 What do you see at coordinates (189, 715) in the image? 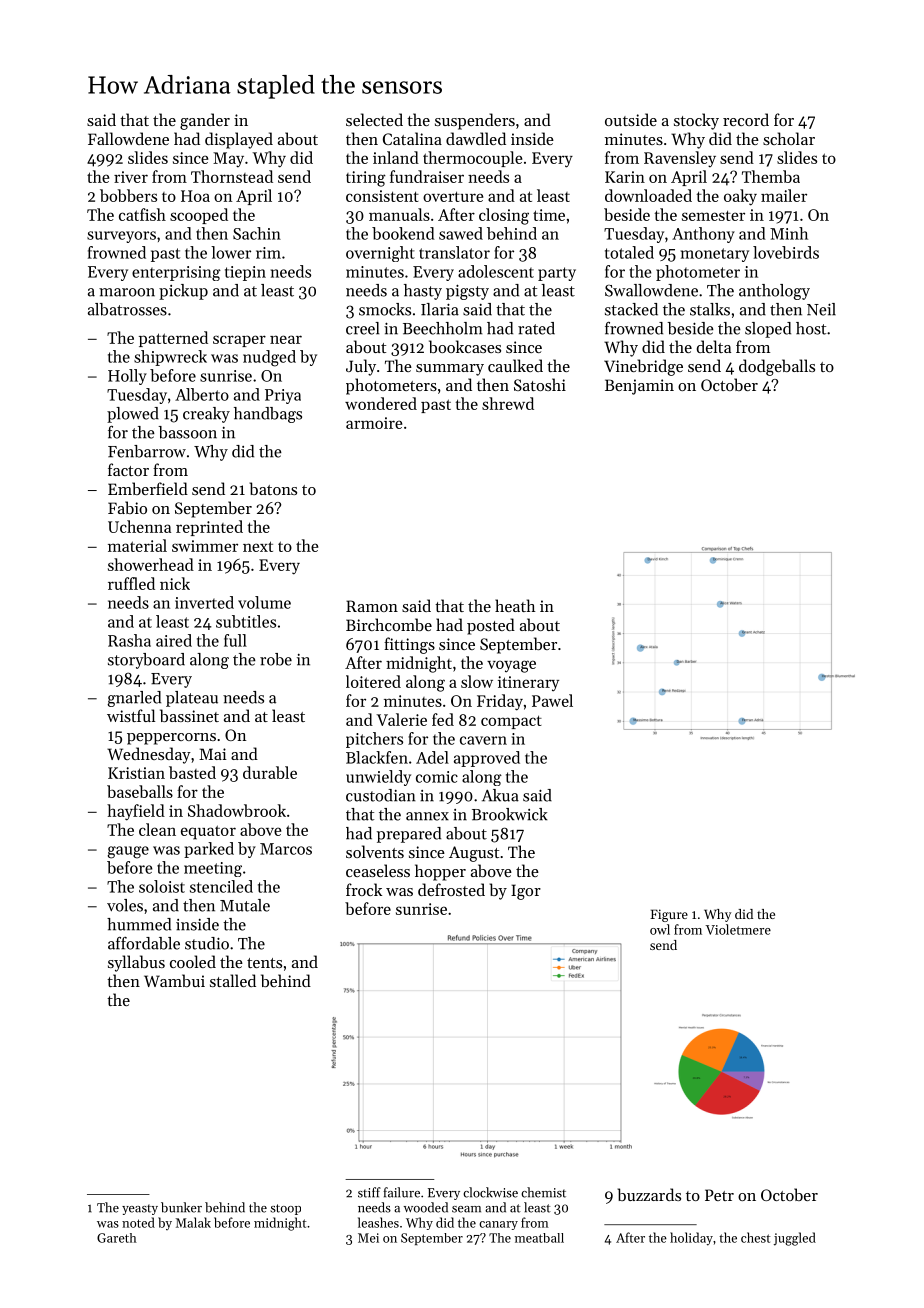
I see `bassinet` at bounding box center [189, 715].
